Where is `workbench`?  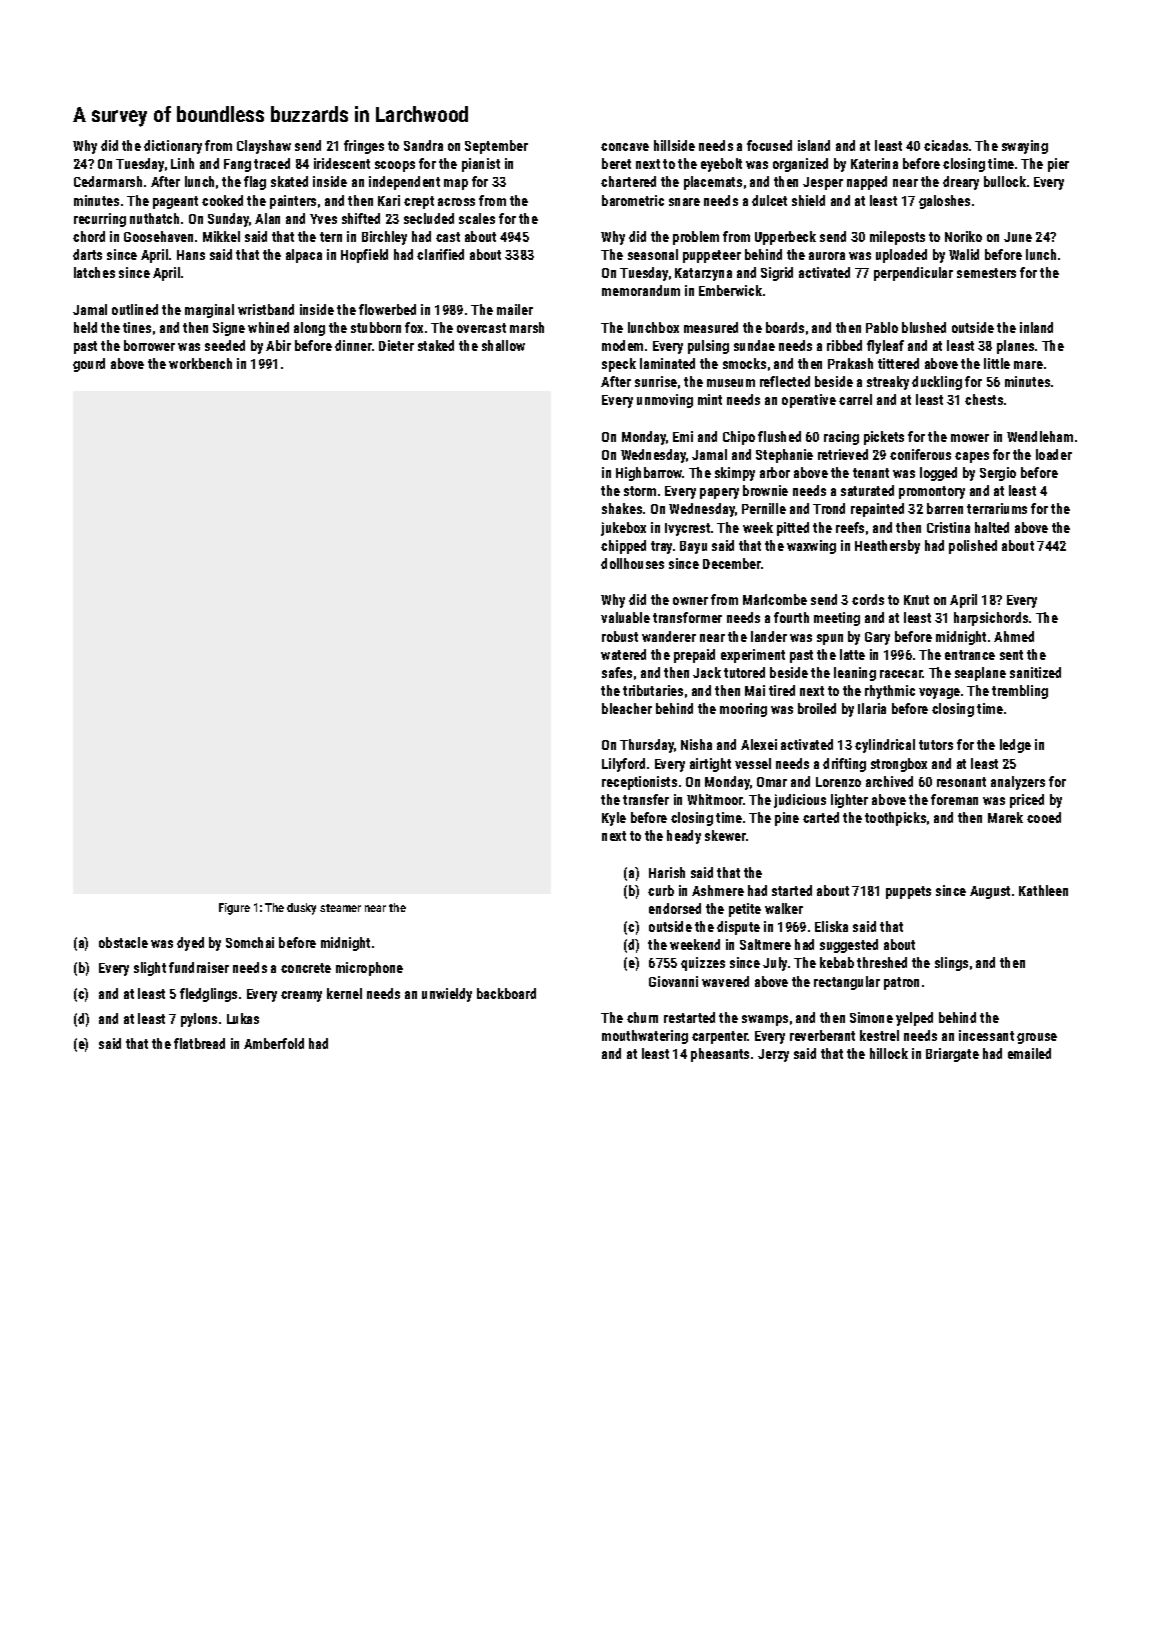 workbench is located at coordinates (200, 363).
